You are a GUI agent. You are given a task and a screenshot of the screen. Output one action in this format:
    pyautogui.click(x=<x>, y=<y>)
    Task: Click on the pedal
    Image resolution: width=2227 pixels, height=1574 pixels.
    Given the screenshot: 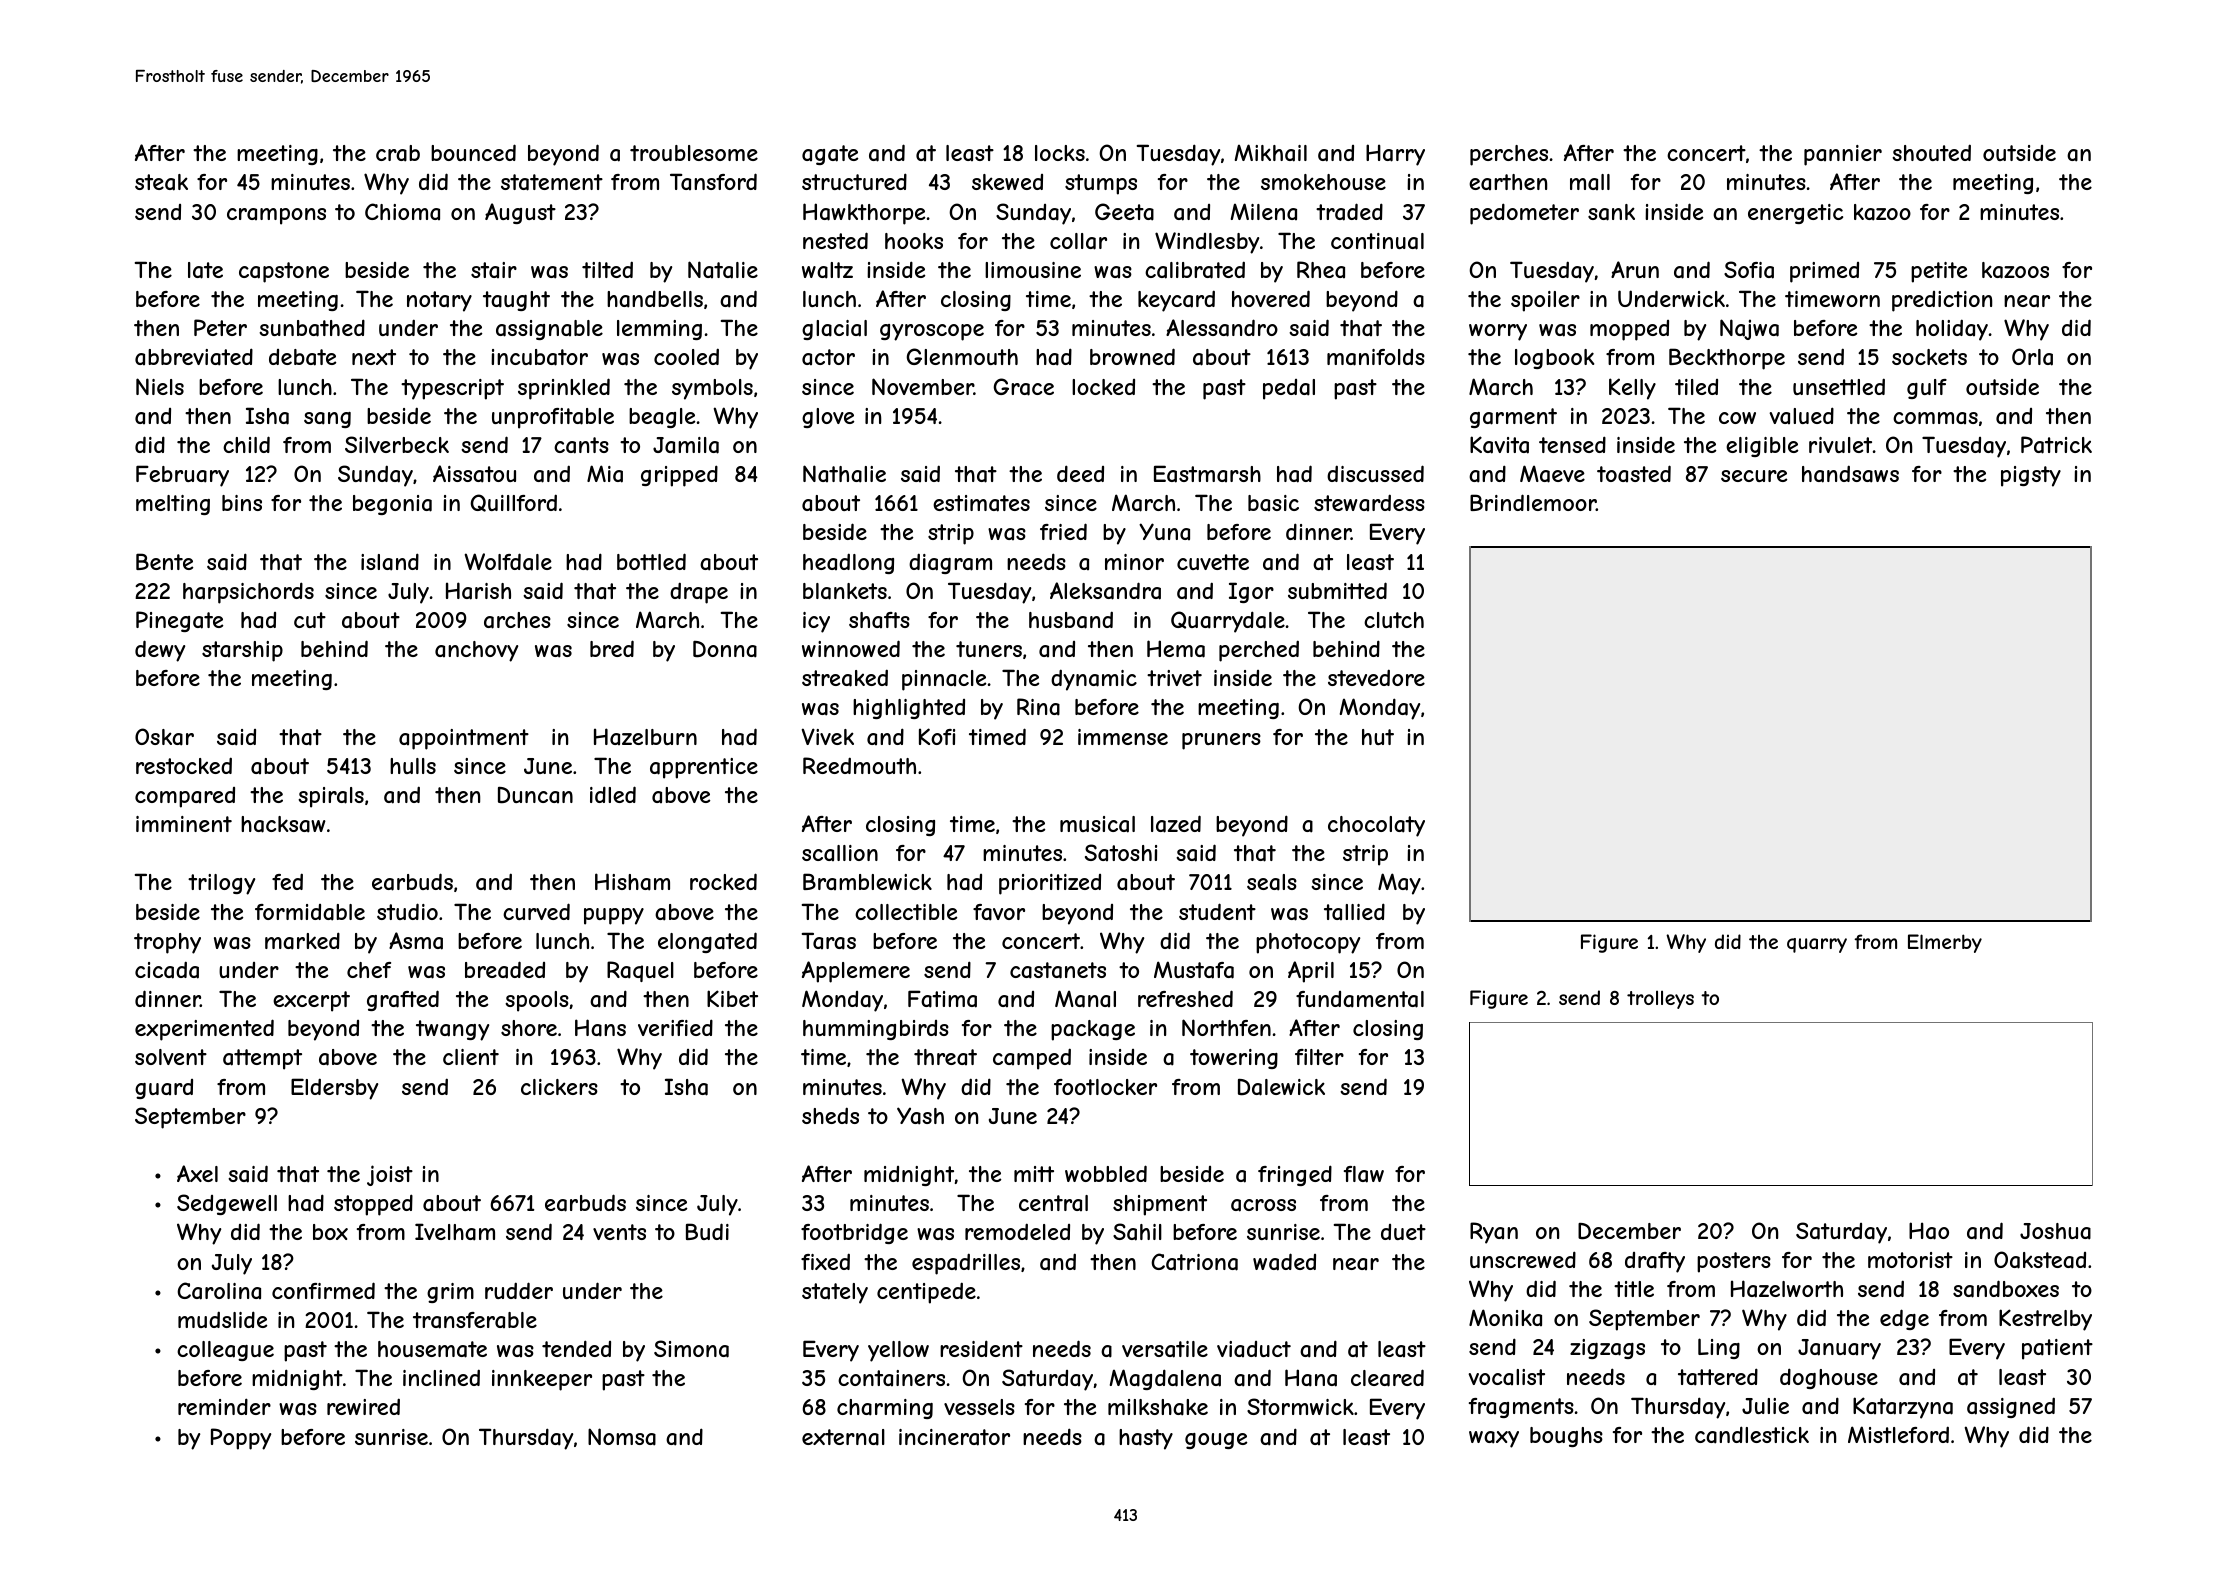 What is the action you would take?
    pyautogui.click(x=1289, y=389)
